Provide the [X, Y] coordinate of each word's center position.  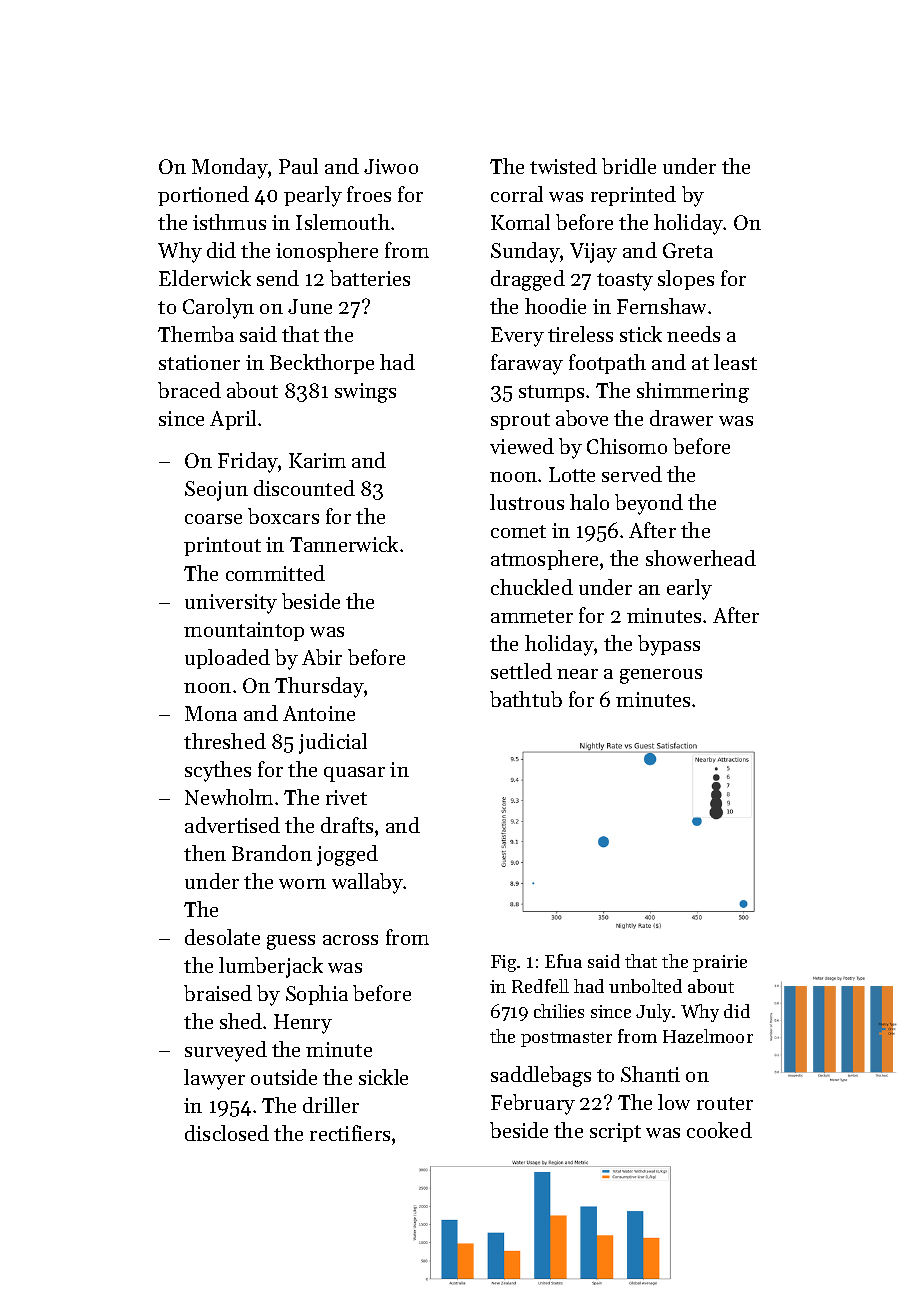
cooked [719, 1130]
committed [275, 573]
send [278, 278]
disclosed [227, 1133]
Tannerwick [344, 544]
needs [693, 334]
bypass [669, 645]
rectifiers [350, 1133]
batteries [370, 278]
